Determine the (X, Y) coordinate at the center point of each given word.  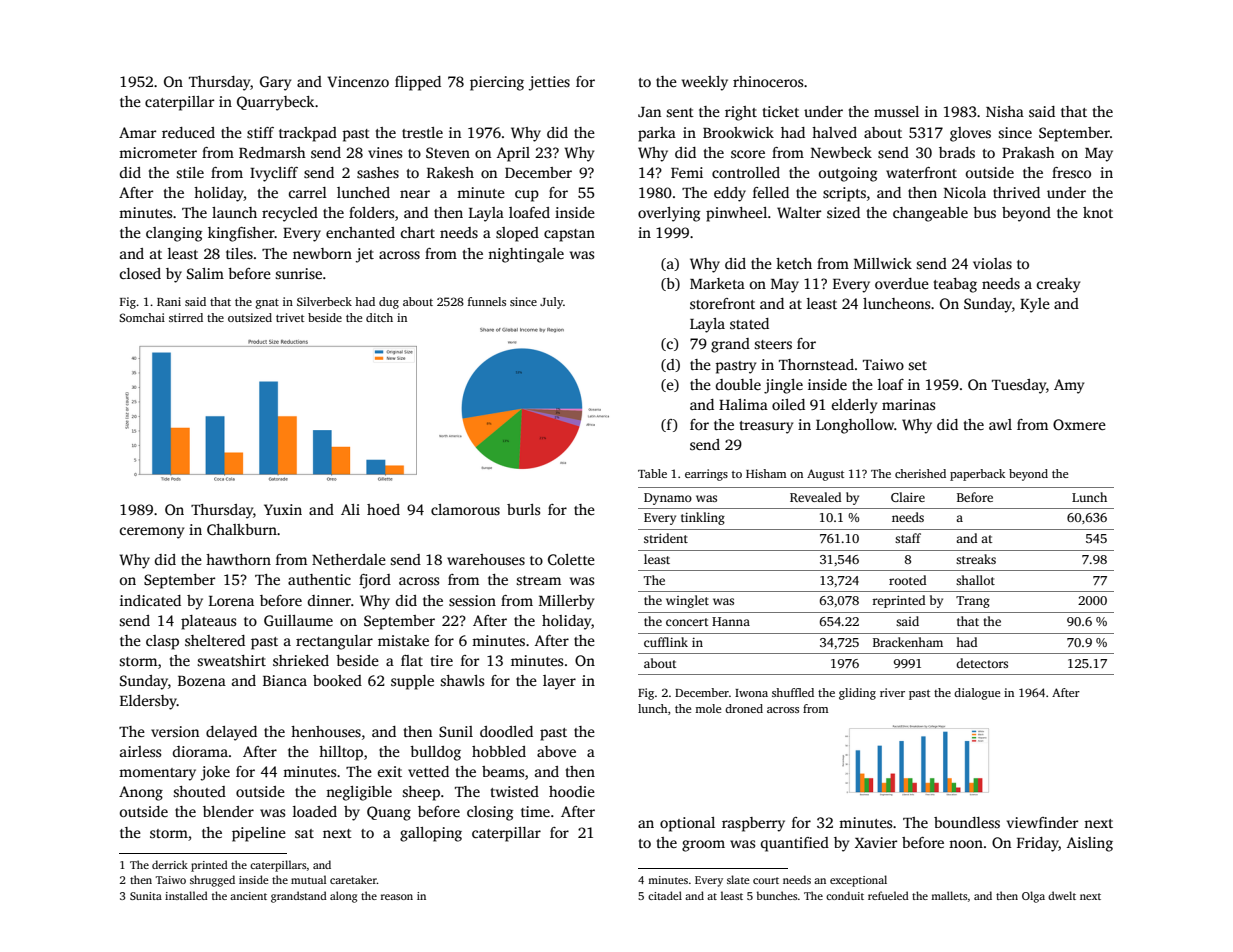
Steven (448, 152)
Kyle (1035, 305)
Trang (973, 602)
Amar (137, 132)
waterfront (921, 172)
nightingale (526, 255)
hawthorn (238, 559)
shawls (462, 680)
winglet (687, 601)
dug (389, 303)
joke (215, 773)
